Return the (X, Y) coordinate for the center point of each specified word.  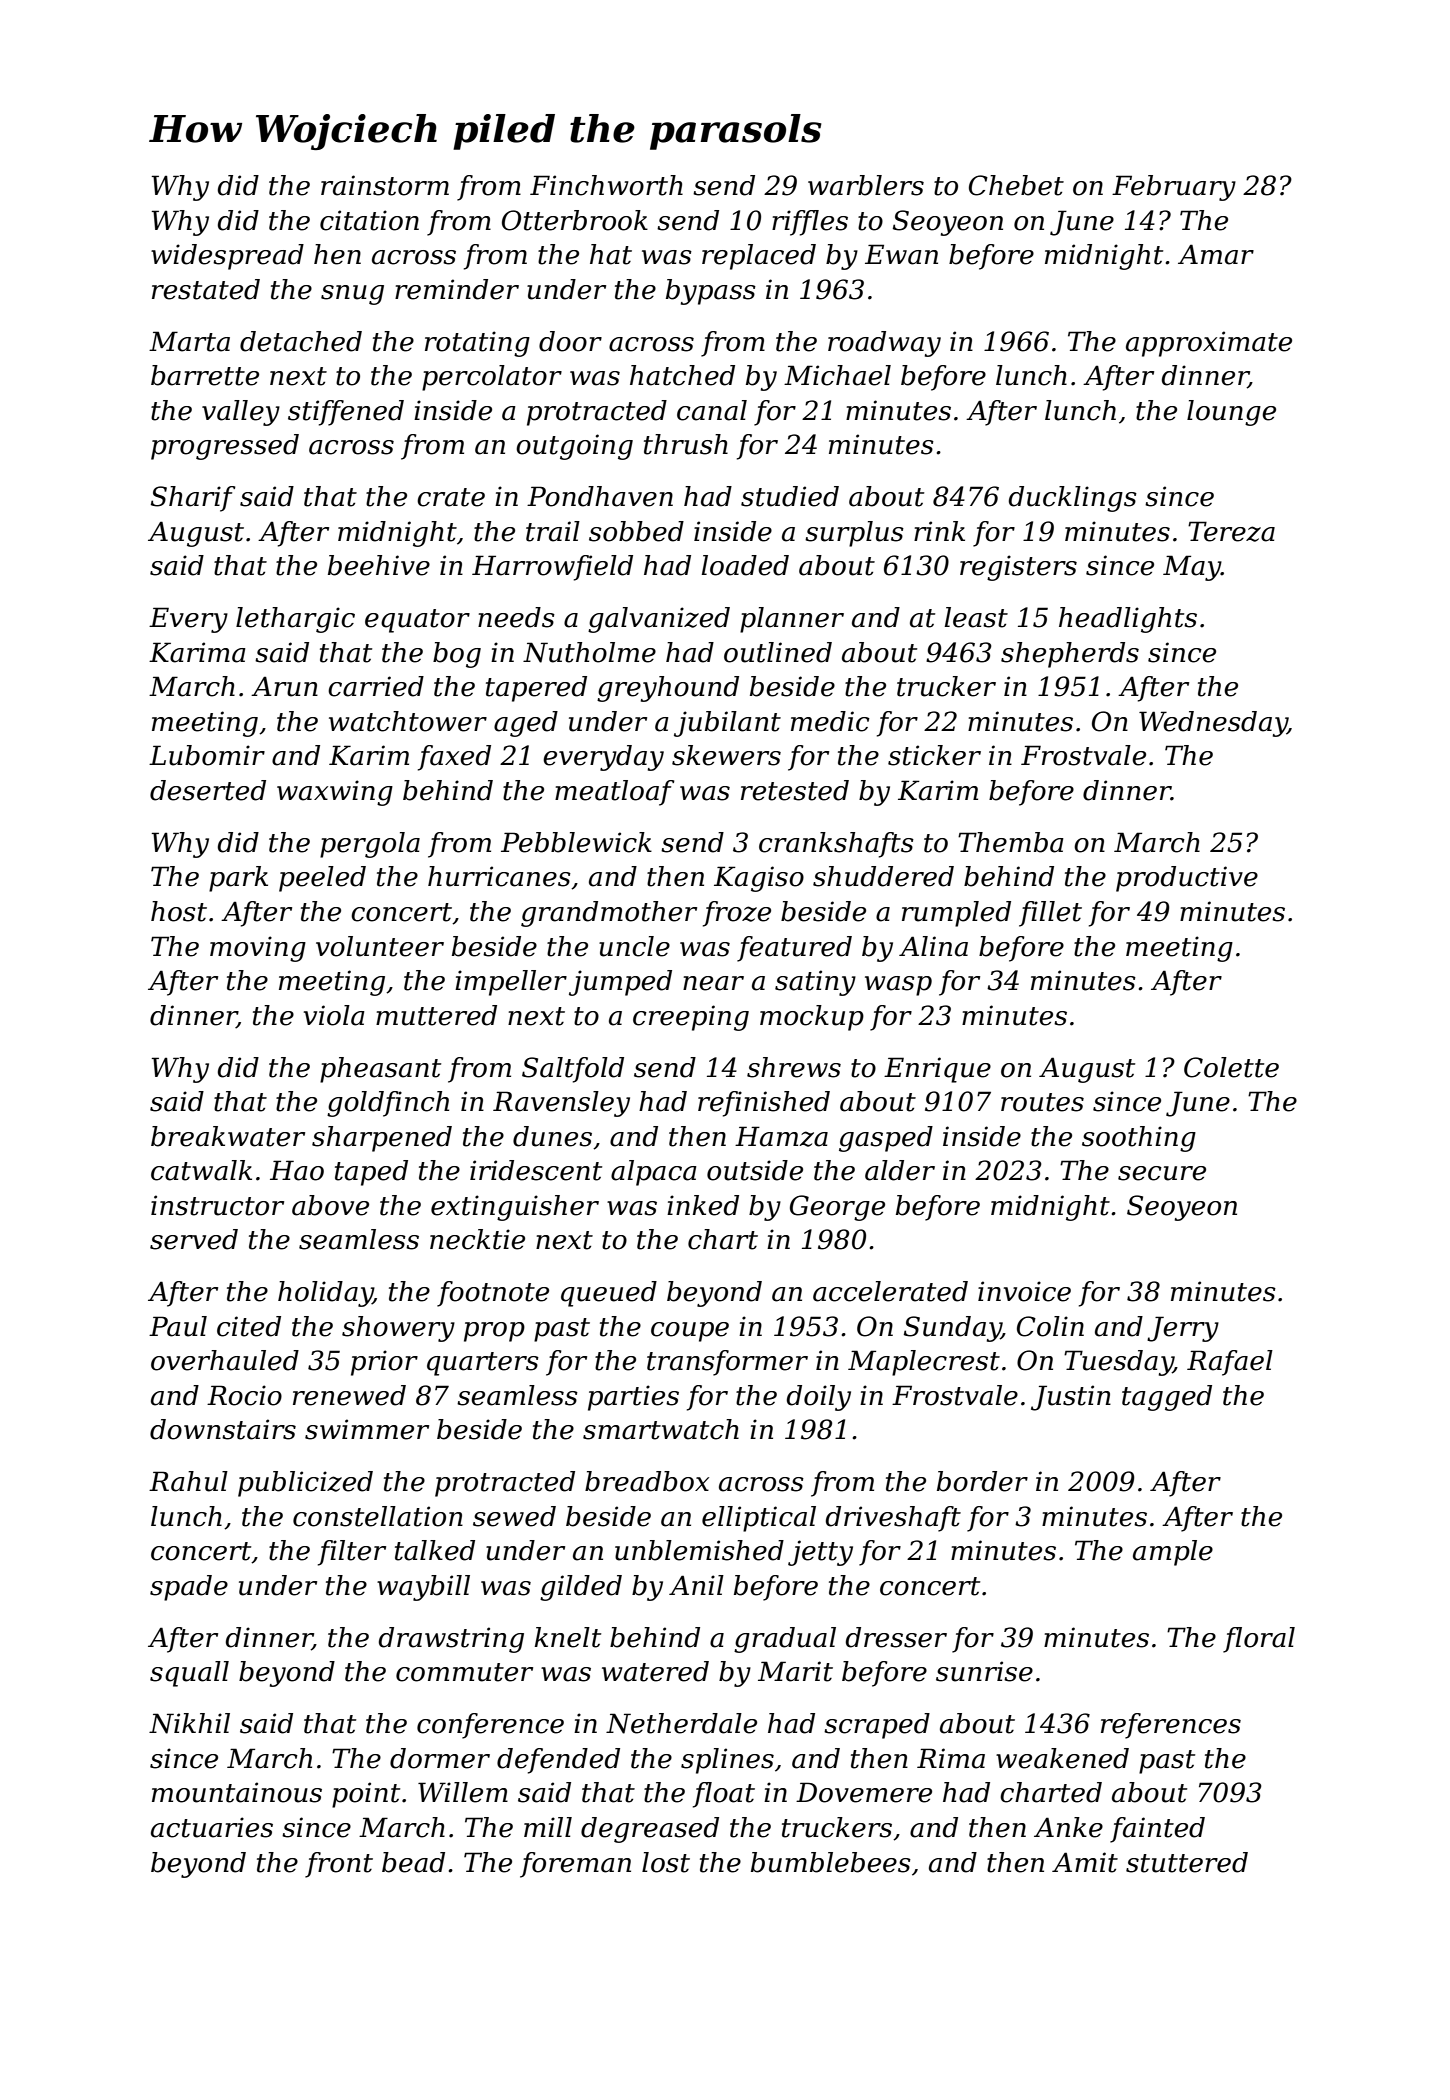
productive (1187, 879)
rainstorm (385, 185)
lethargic (295, 620)
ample (1173, 1553)
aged (526, 724)
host (179, 911)
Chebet (1016, 185)
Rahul (188, 1481)
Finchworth (606, 185)
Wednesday (1213, 724)
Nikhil (189, 1723)
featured (794, 949)
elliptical (759, 1519)
